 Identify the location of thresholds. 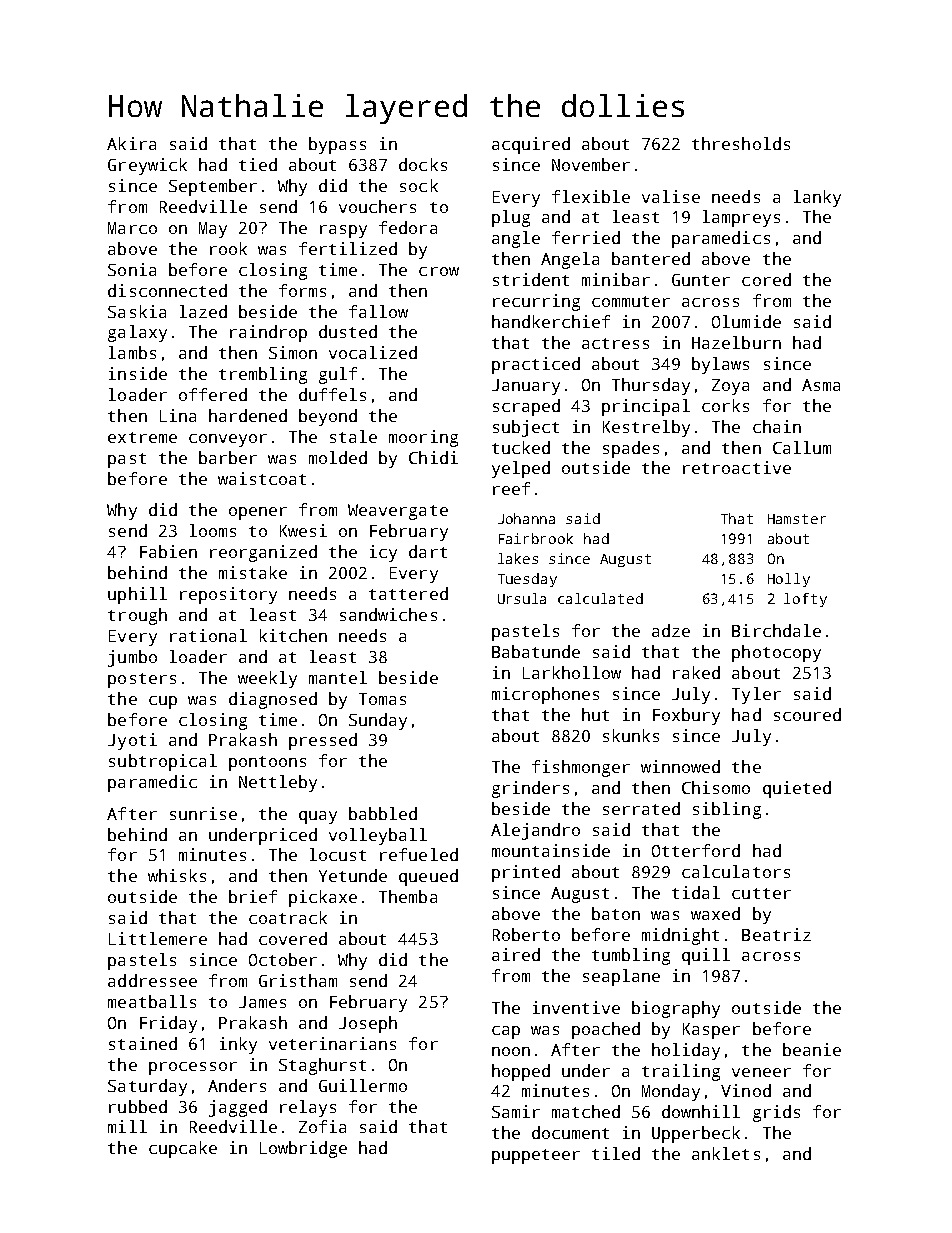
(741, 143).
